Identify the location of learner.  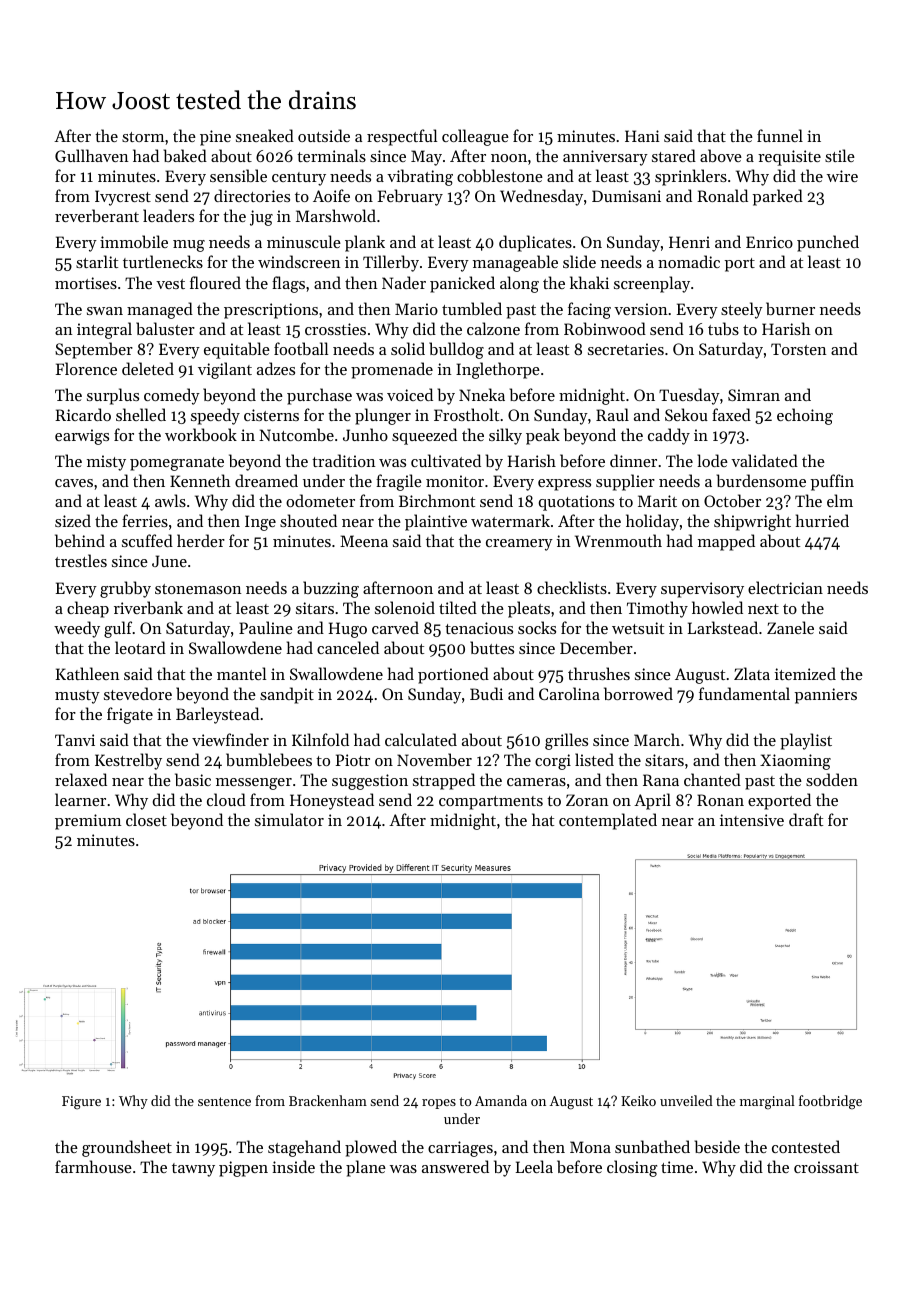
(80, 799).
